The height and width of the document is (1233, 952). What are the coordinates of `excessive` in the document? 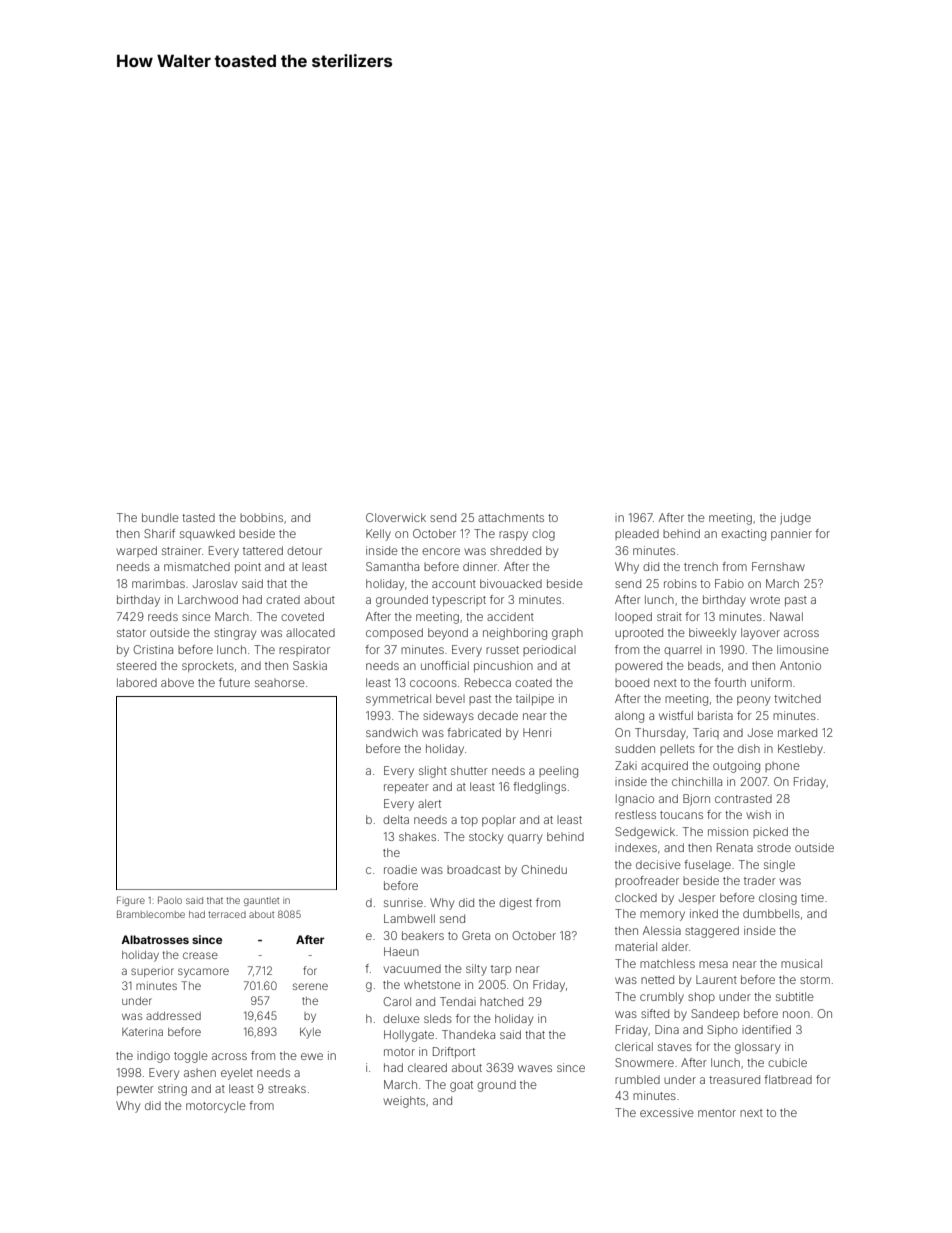 It's located at (667, 1112).
